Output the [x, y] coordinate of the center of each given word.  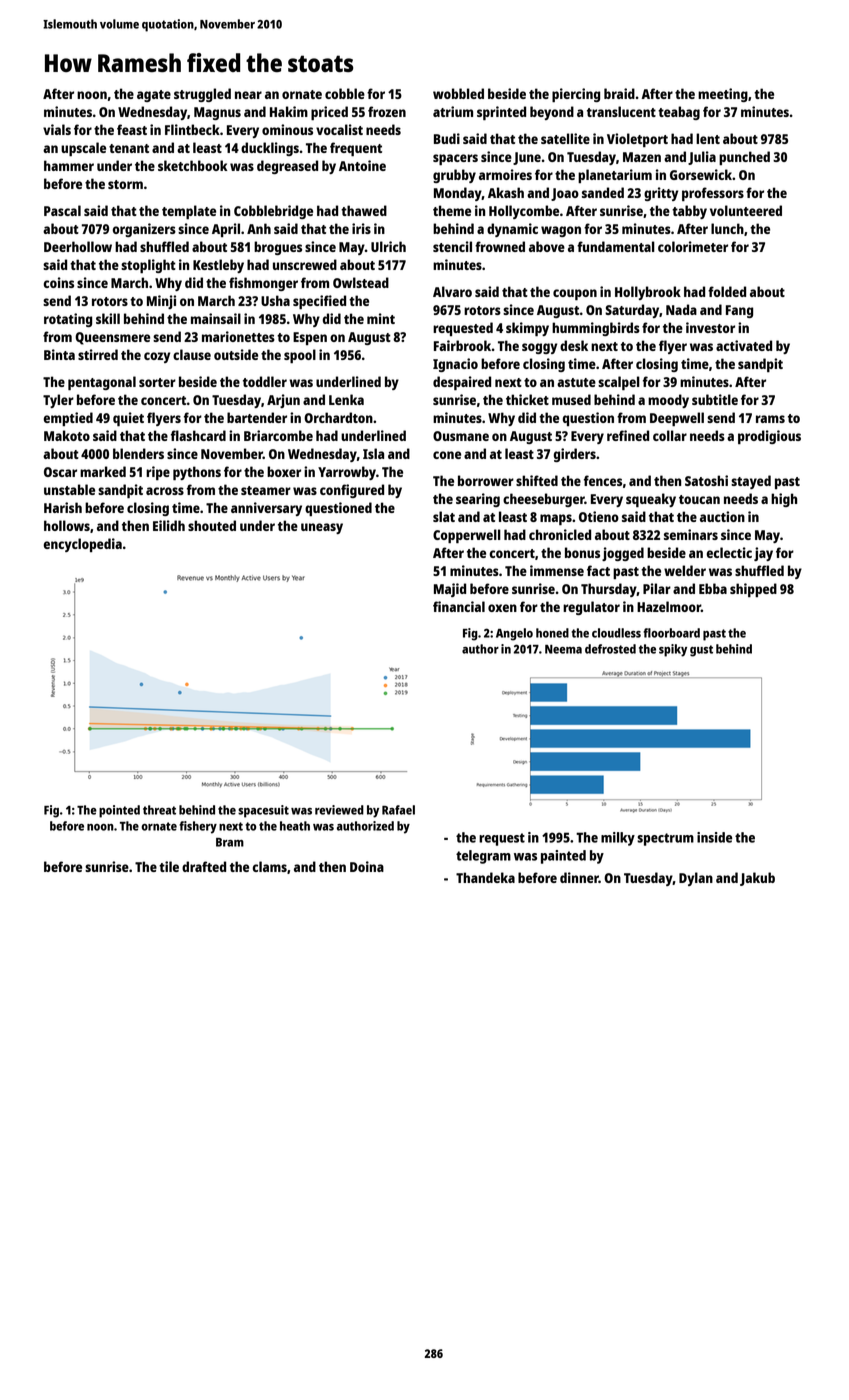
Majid [450, 590]
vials [57, 129]
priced [329, 113]
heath [295, 826]
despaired [462, 383]
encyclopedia [83, 545]
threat [159, 810]
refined [628, 435]
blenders [138, 453]
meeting [723, 95]
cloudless [616, 633]
